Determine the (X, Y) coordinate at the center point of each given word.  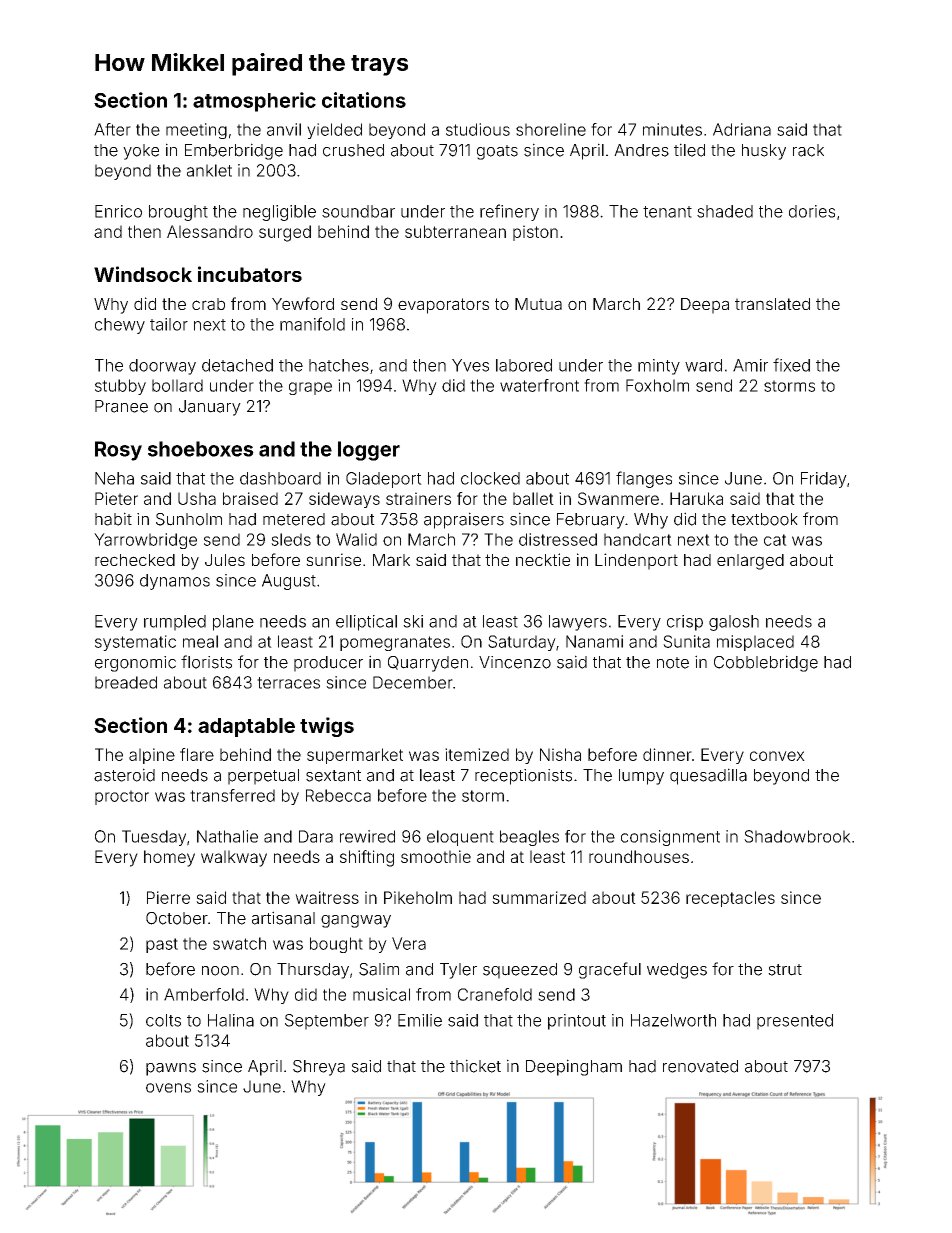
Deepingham (574, 1067)
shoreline (551, 129)
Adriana (742, 129)
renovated (700, 1066)
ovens (168, 1088)
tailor (169, 324)
